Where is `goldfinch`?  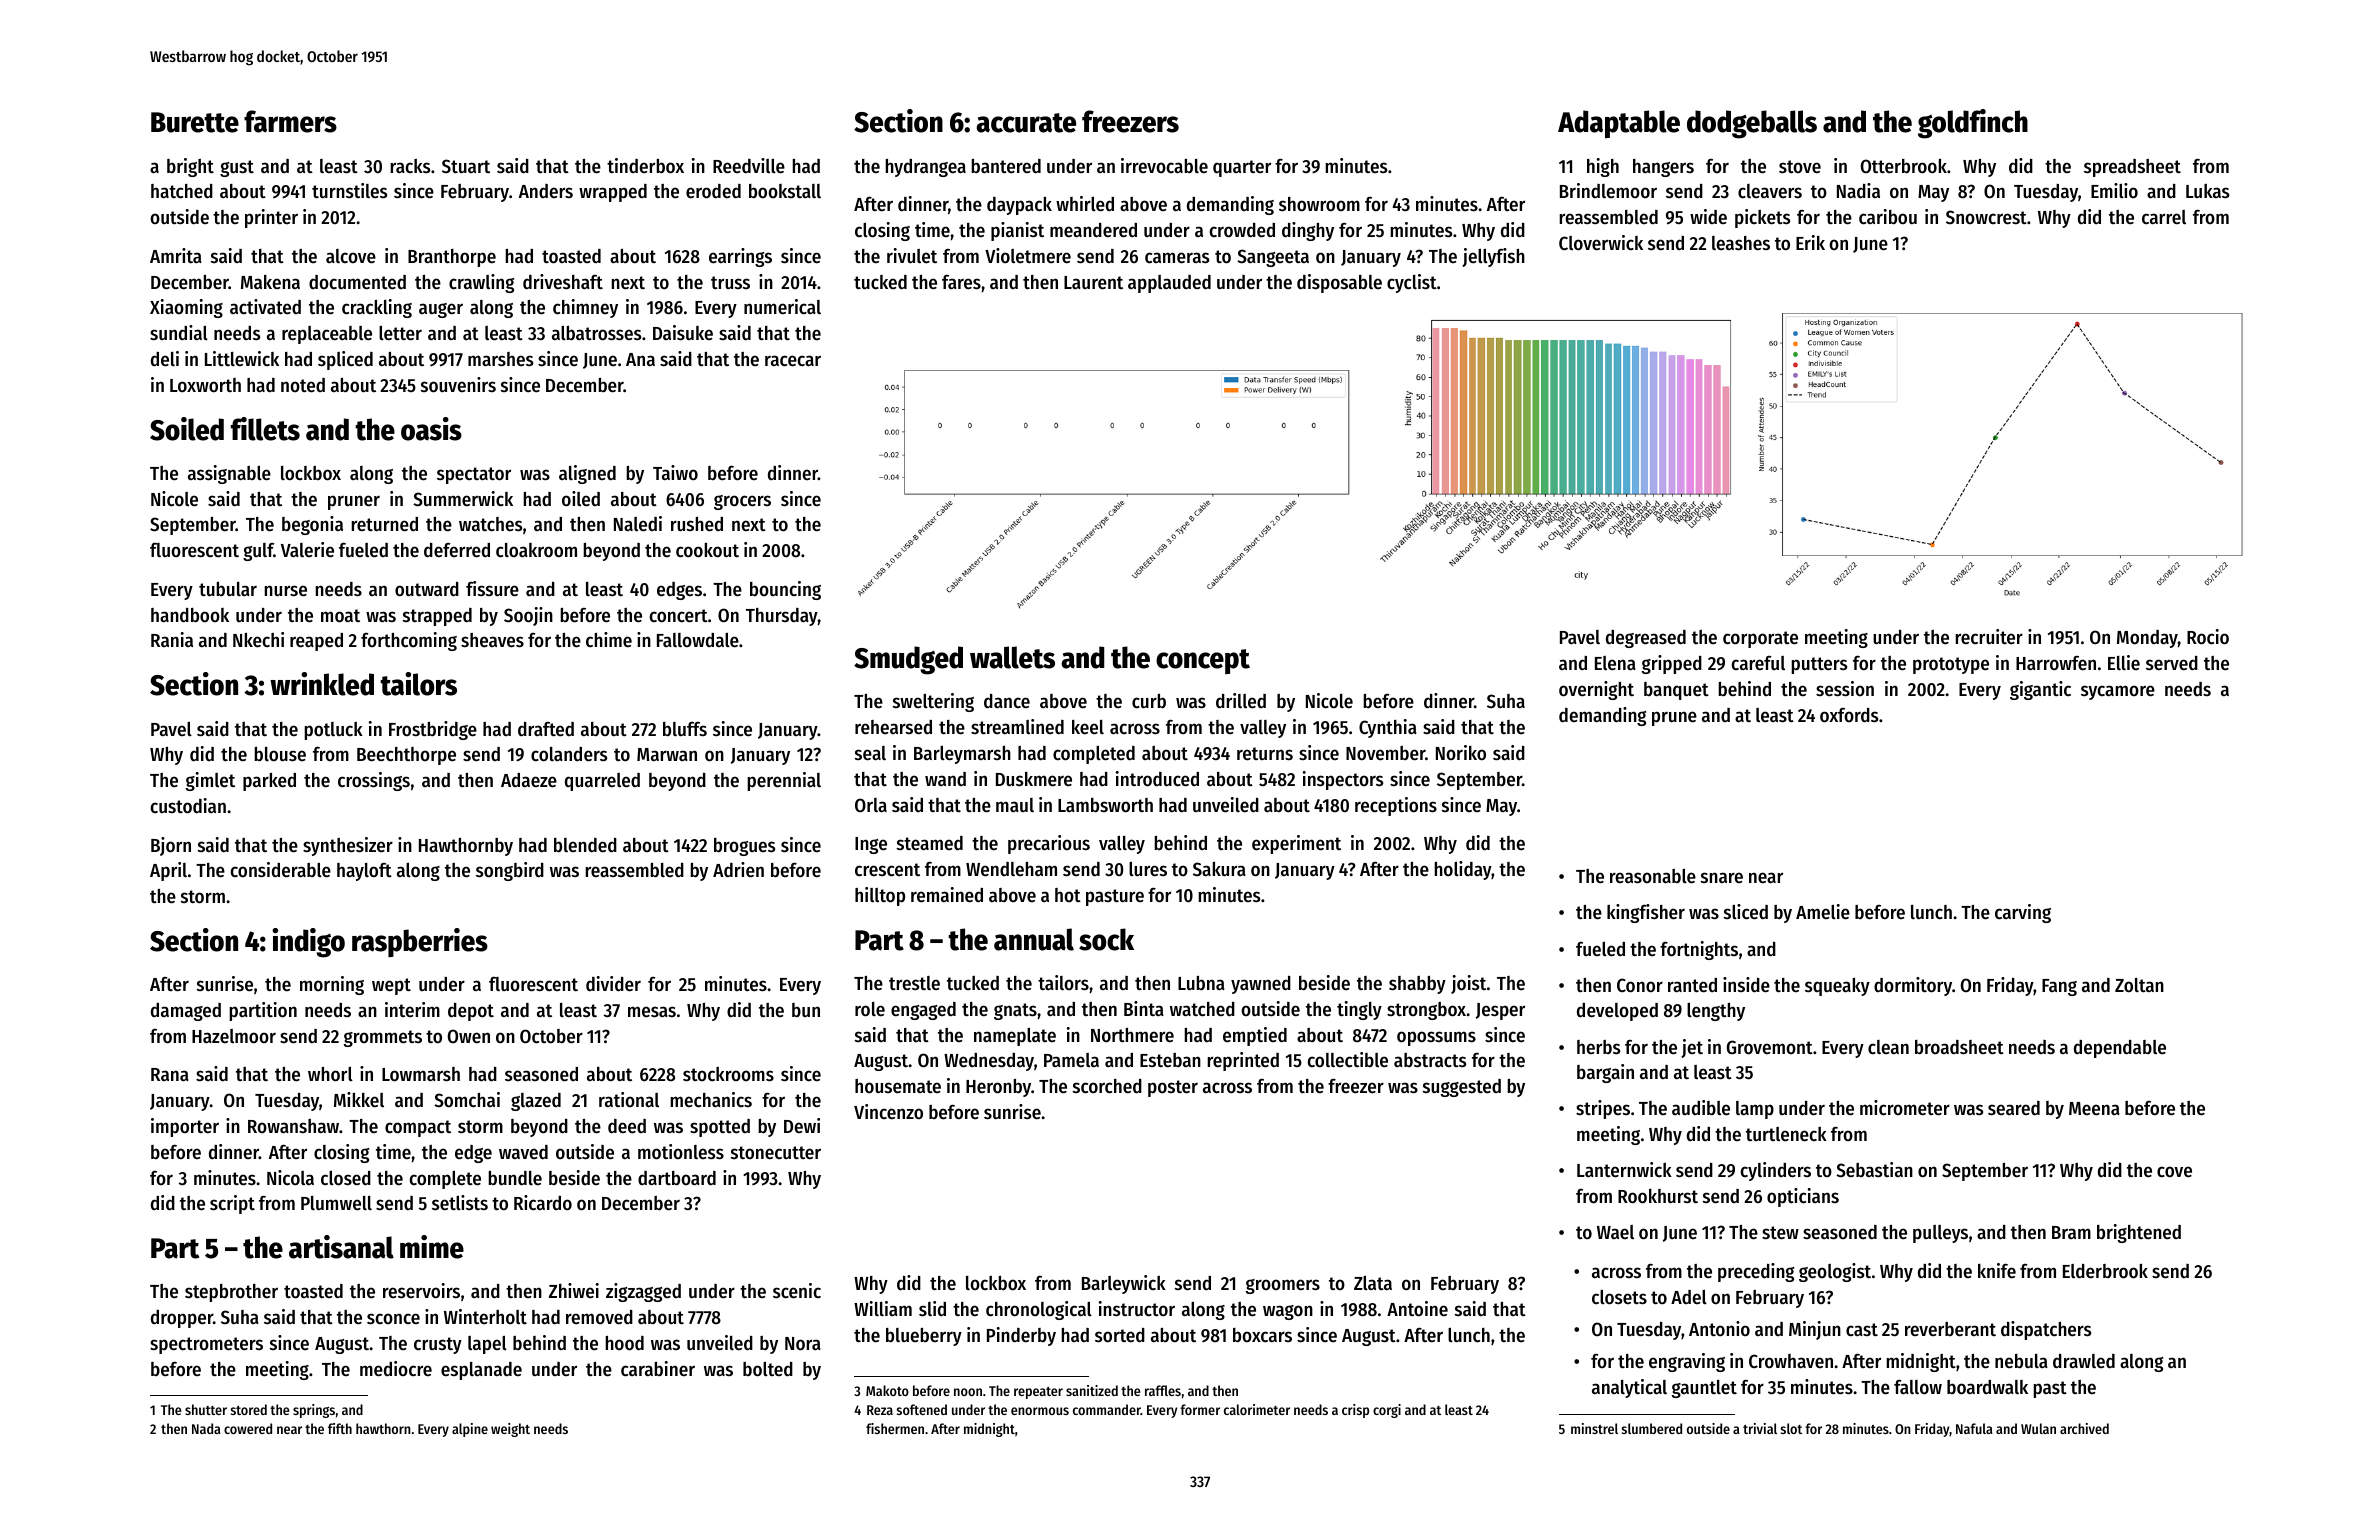
goldfinch is located at coordinates (1973, 124).
